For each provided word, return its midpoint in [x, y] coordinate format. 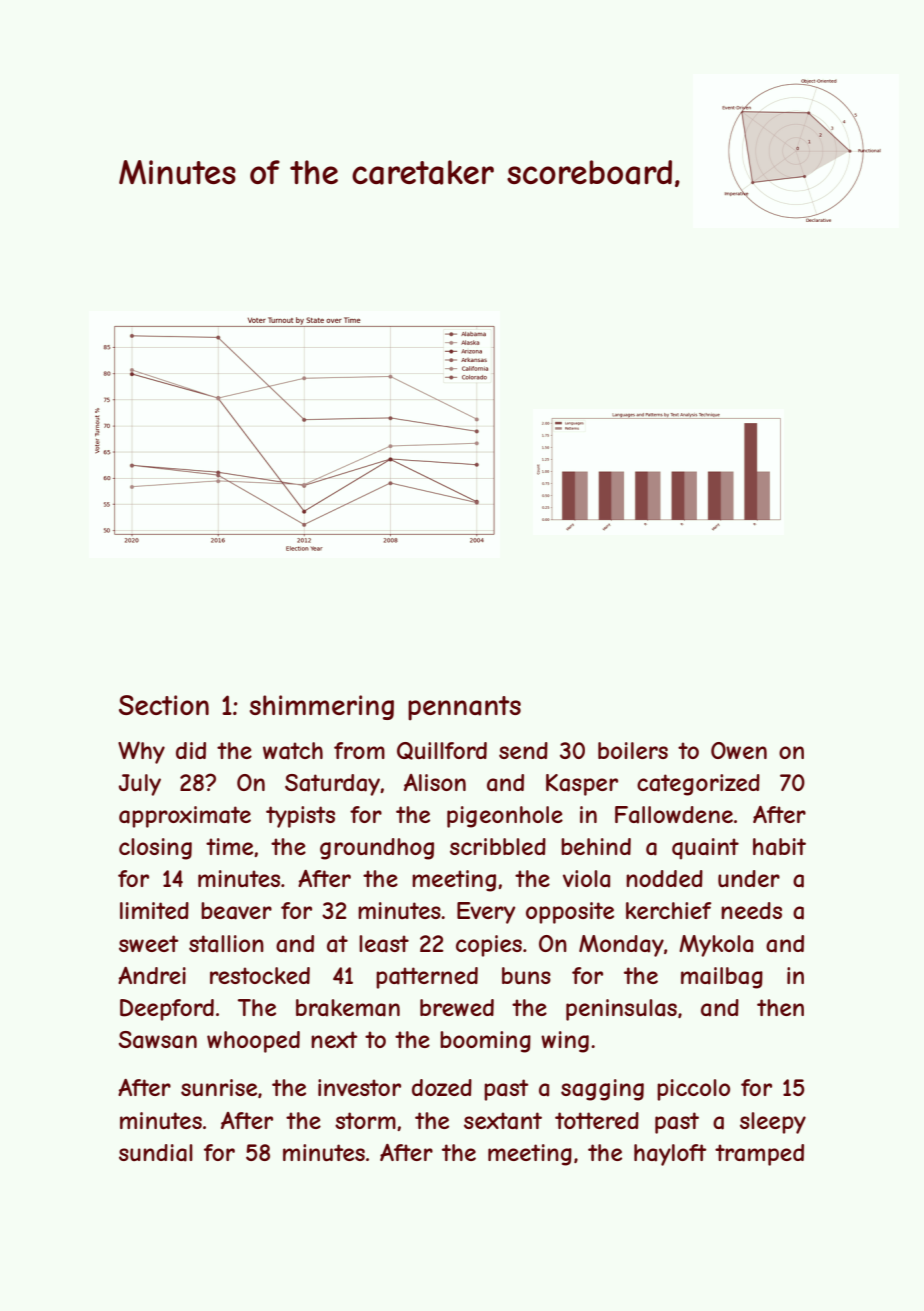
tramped [759, 1155]
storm [365, 1120]
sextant [503, 1121]
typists [300, 817]
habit [779, 847]
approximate [185, 817]
